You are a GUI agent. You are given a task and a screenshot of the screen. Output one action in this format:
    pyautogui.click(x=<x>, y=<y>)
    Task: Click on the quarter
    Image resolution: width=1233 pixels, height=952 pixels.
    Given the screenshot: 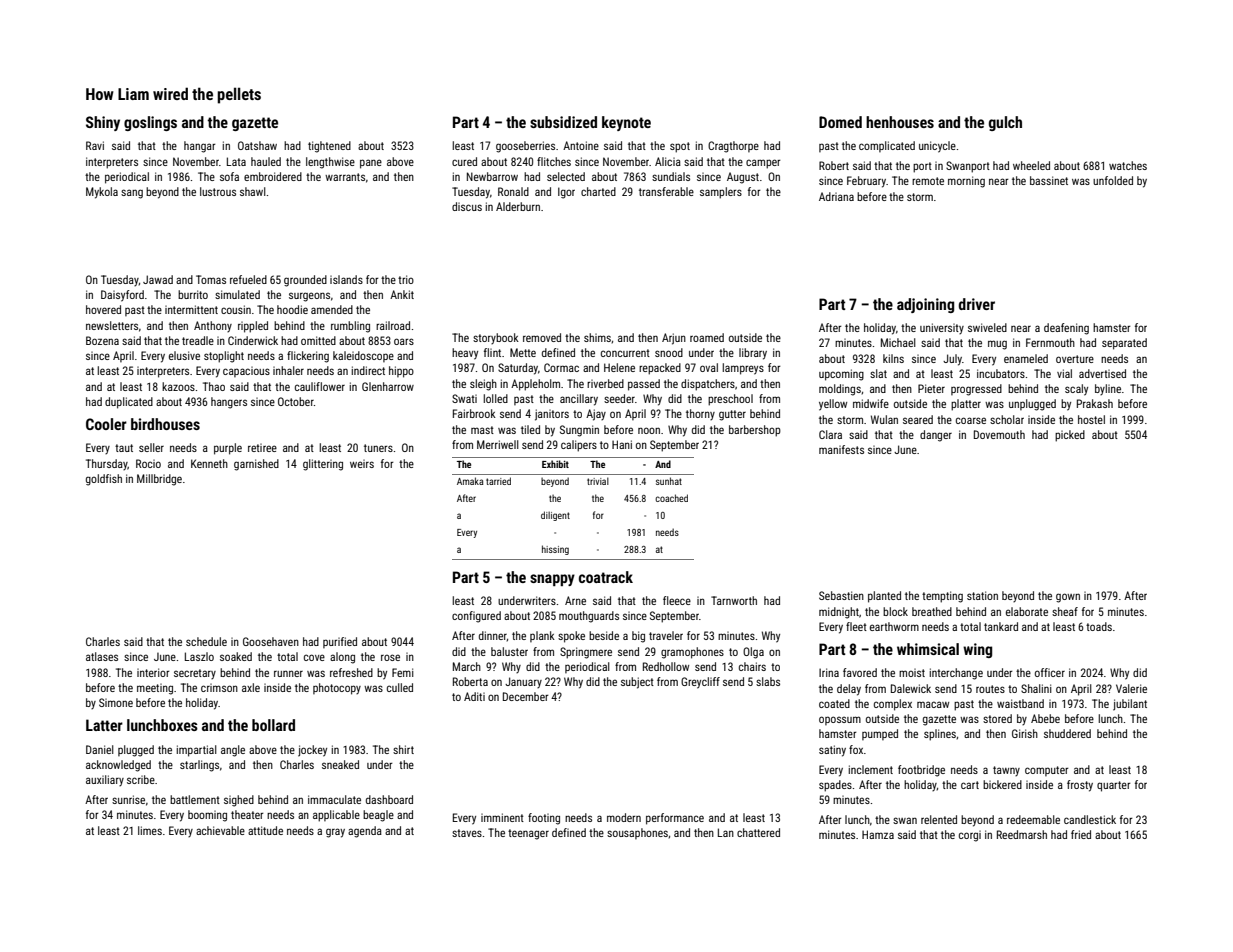 What is the action you would take?
    pyautogui.click(x=1114, y=786)
